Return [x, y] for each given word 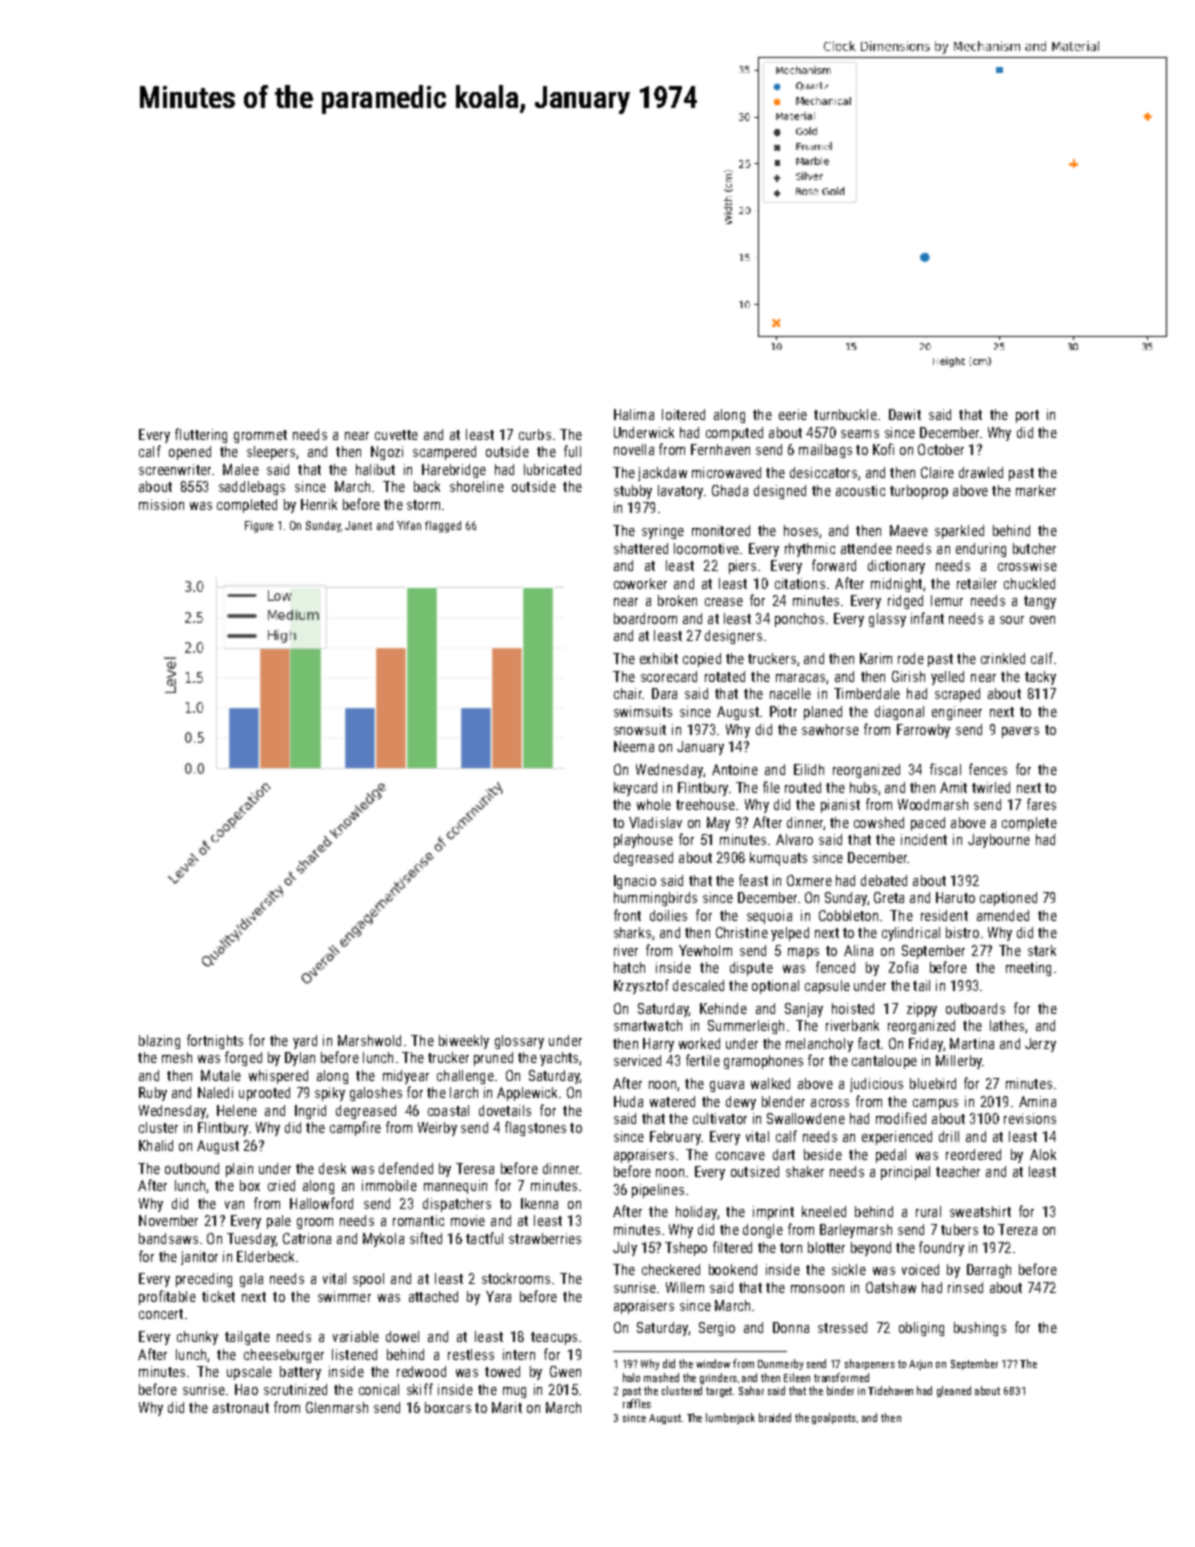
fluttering [201, 435]
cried [281, 1185]
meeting [1028, 969]
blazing [159, 1042]
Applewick [527, 1094]
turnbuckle [845, 414]
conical [379, 1389]
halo [631, 1377]
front [627, 915]
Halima [634, 414]
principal [905, 1173]
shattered [641, 548]
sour [1012, 620]
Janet [358, 525]
